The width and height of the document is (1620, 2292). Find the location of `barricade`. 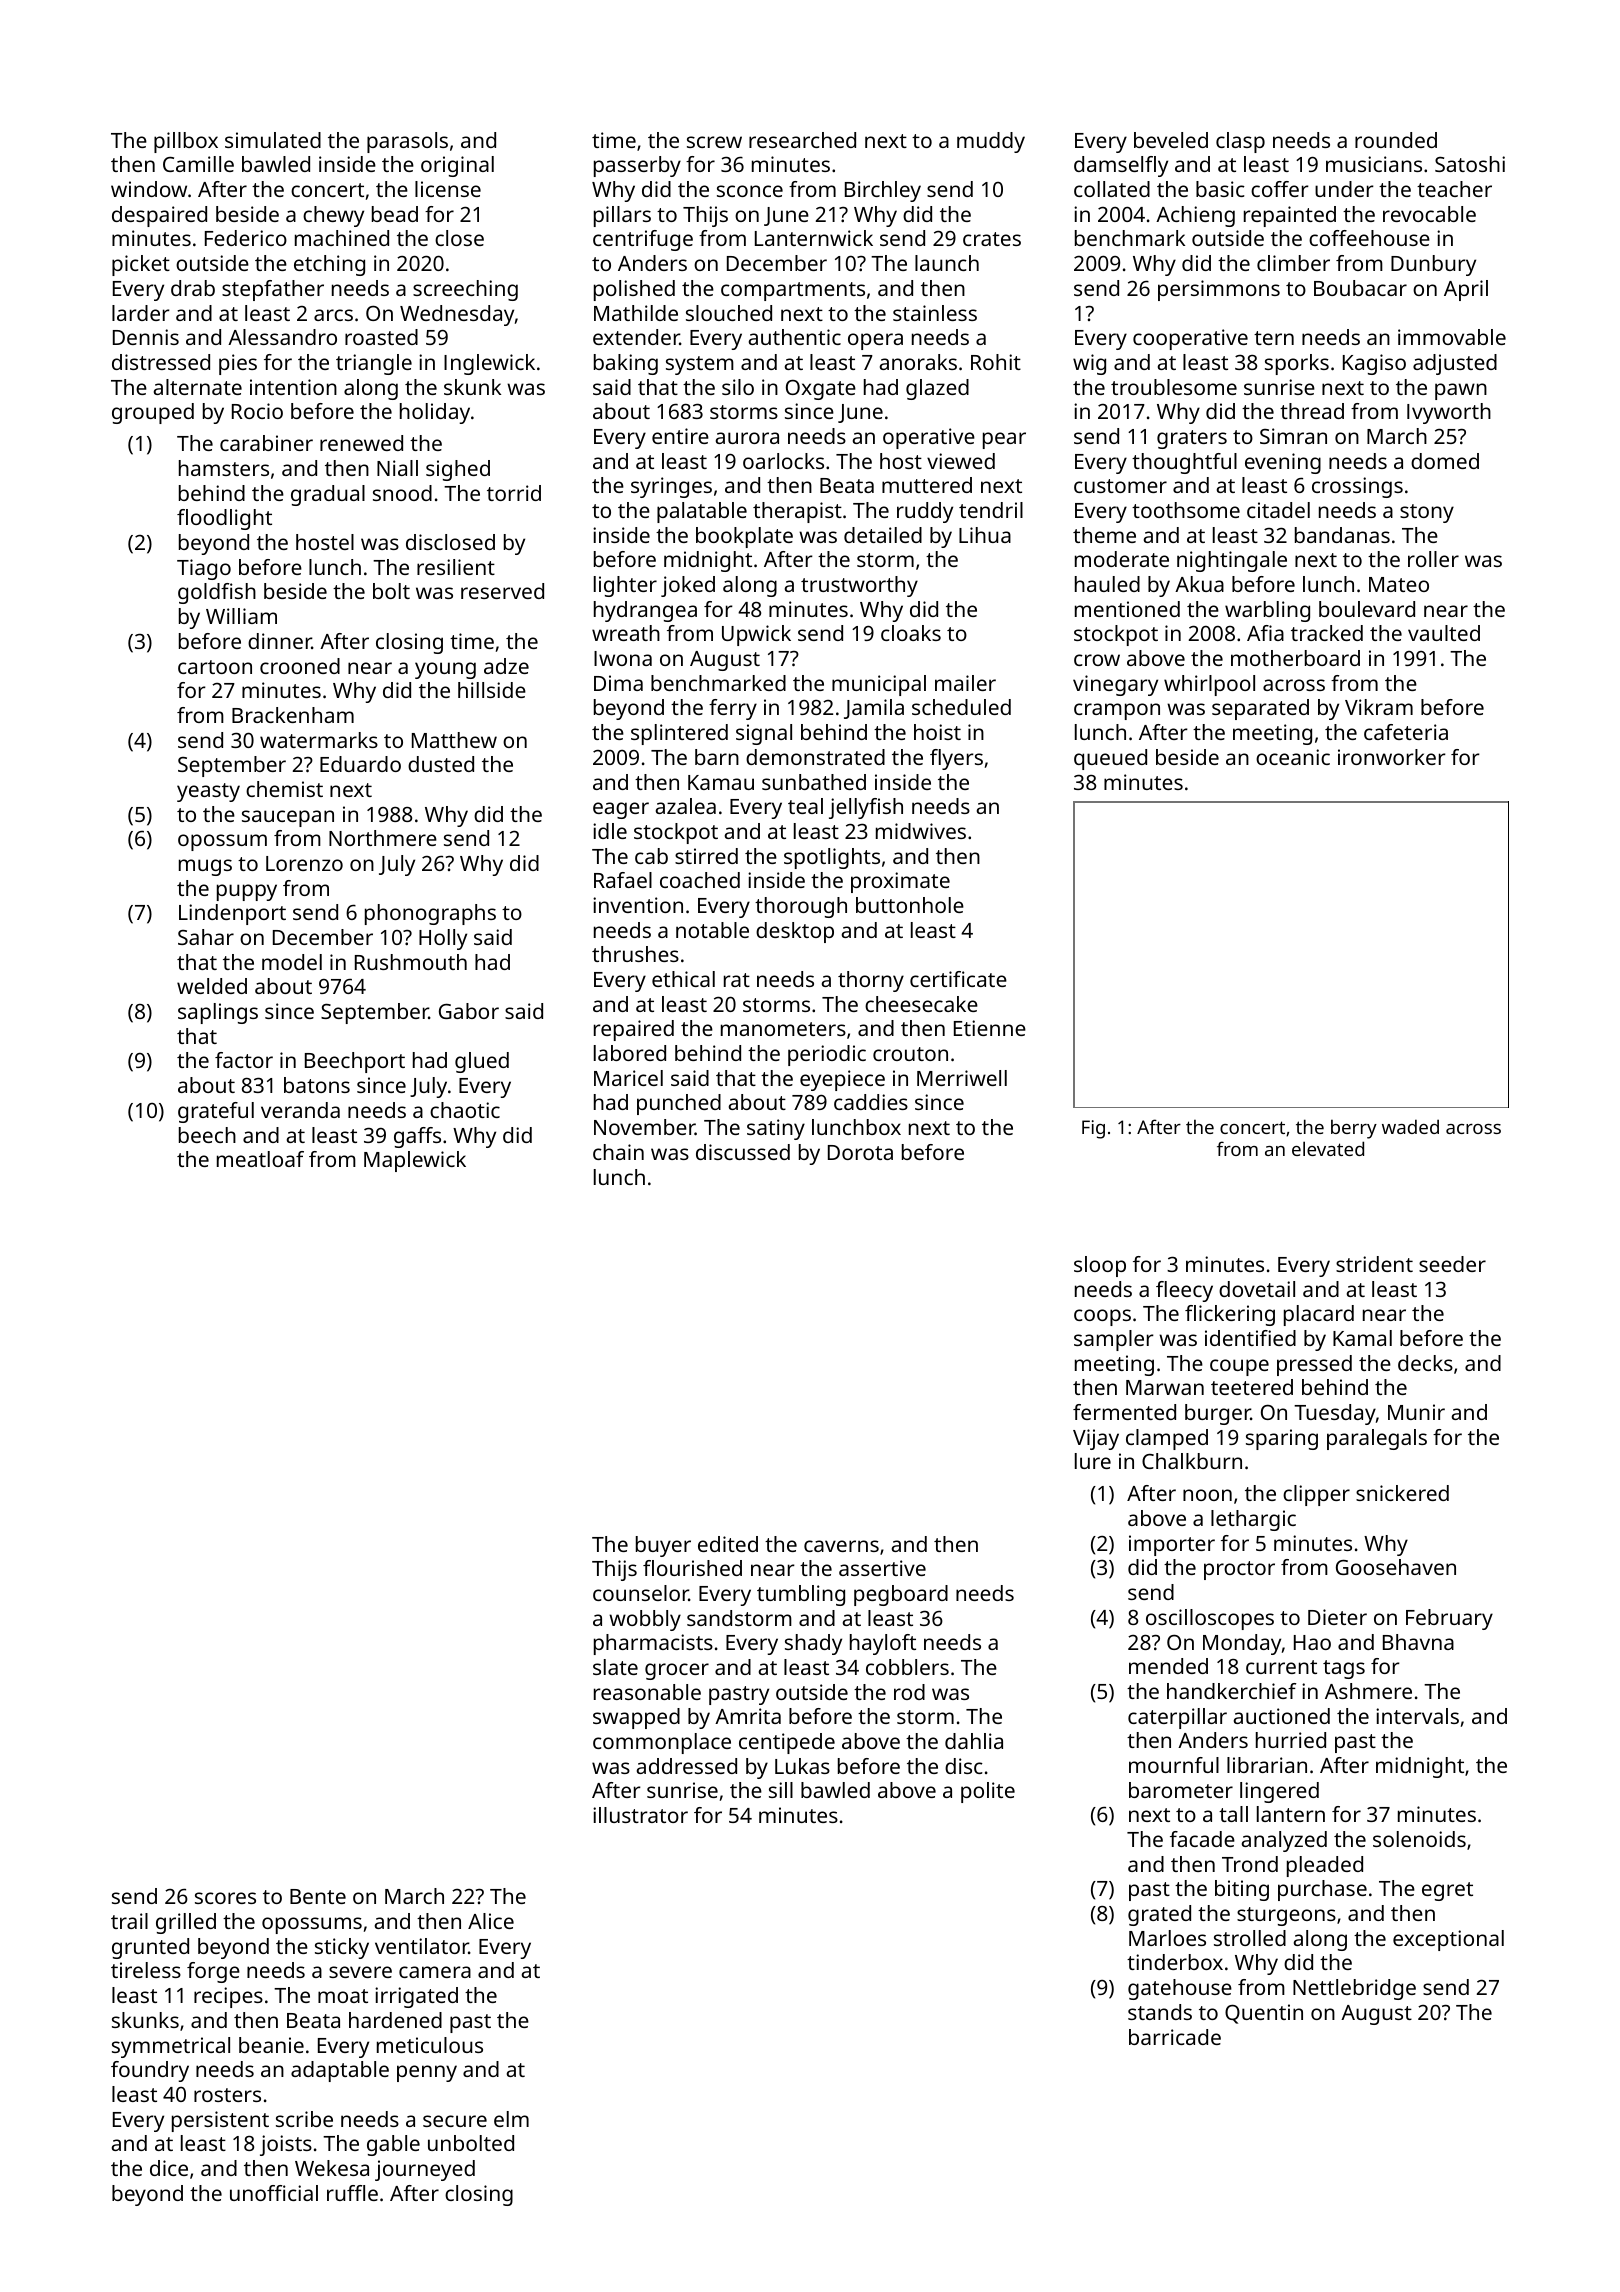

barricade is located at coordinates (1175, 2037).
